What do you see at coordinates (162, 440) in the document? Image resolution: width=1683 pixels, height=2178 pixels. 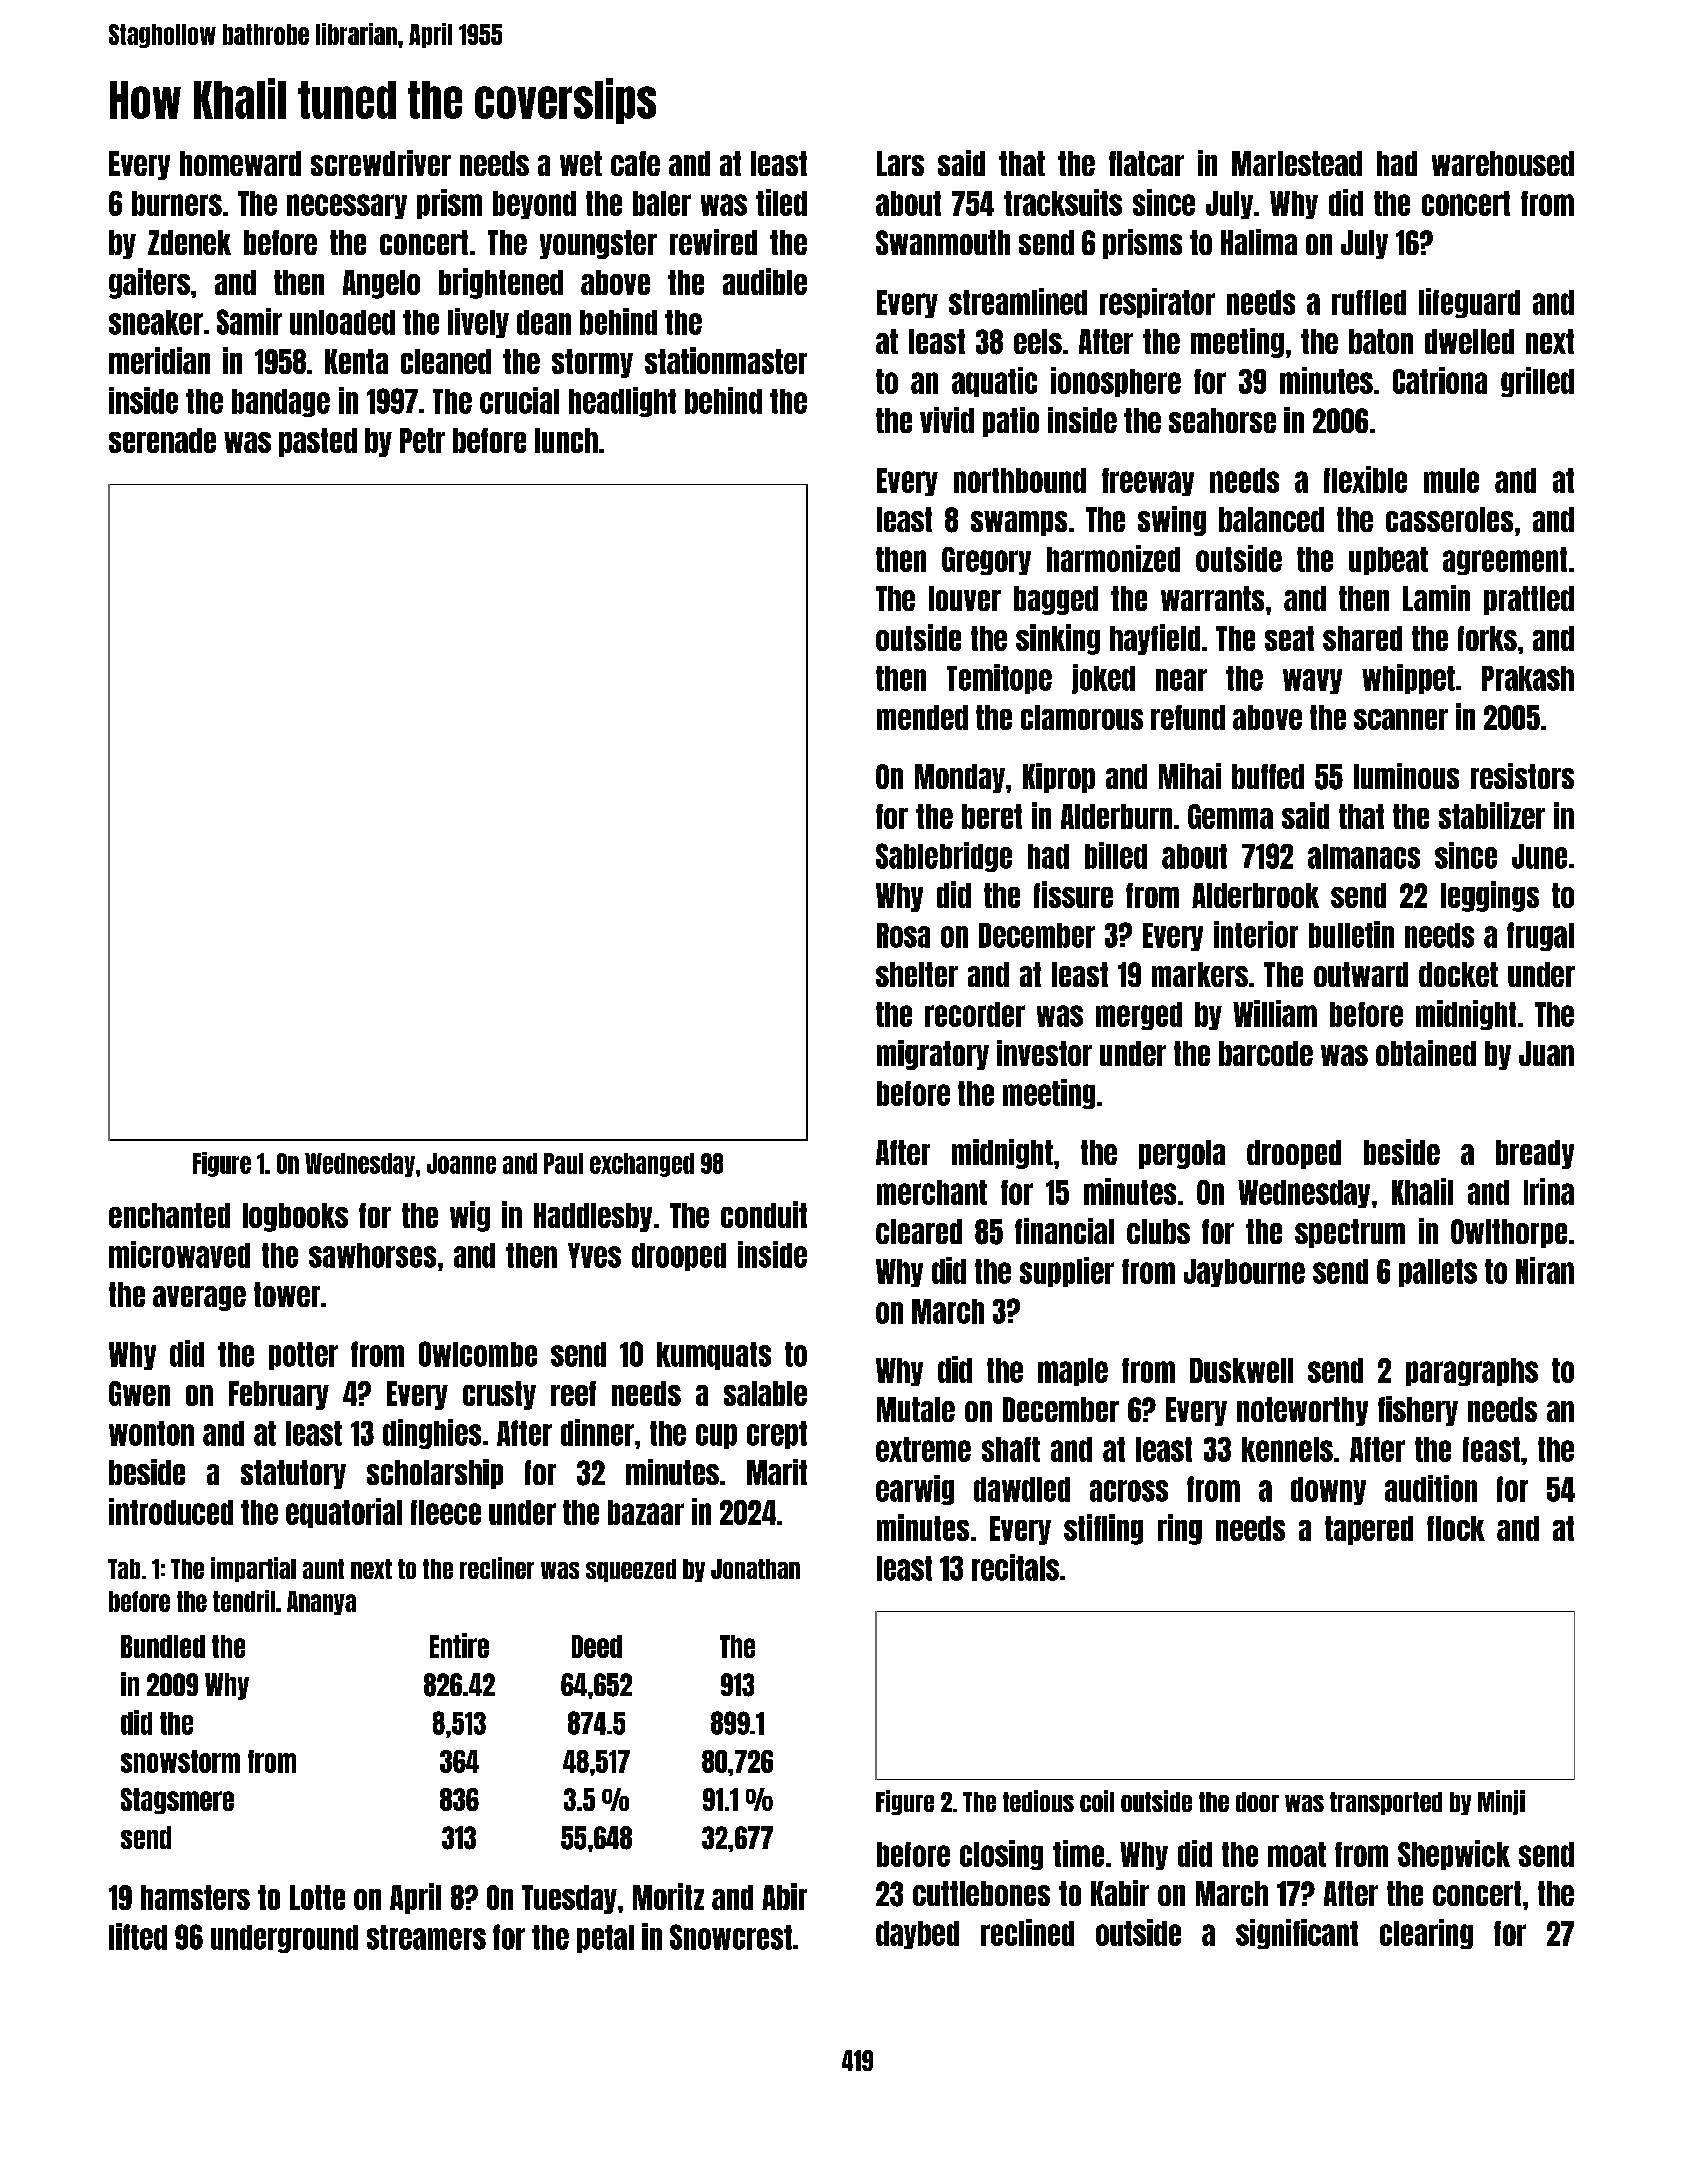 I see `serenade` at bounding box center [162, 440].
